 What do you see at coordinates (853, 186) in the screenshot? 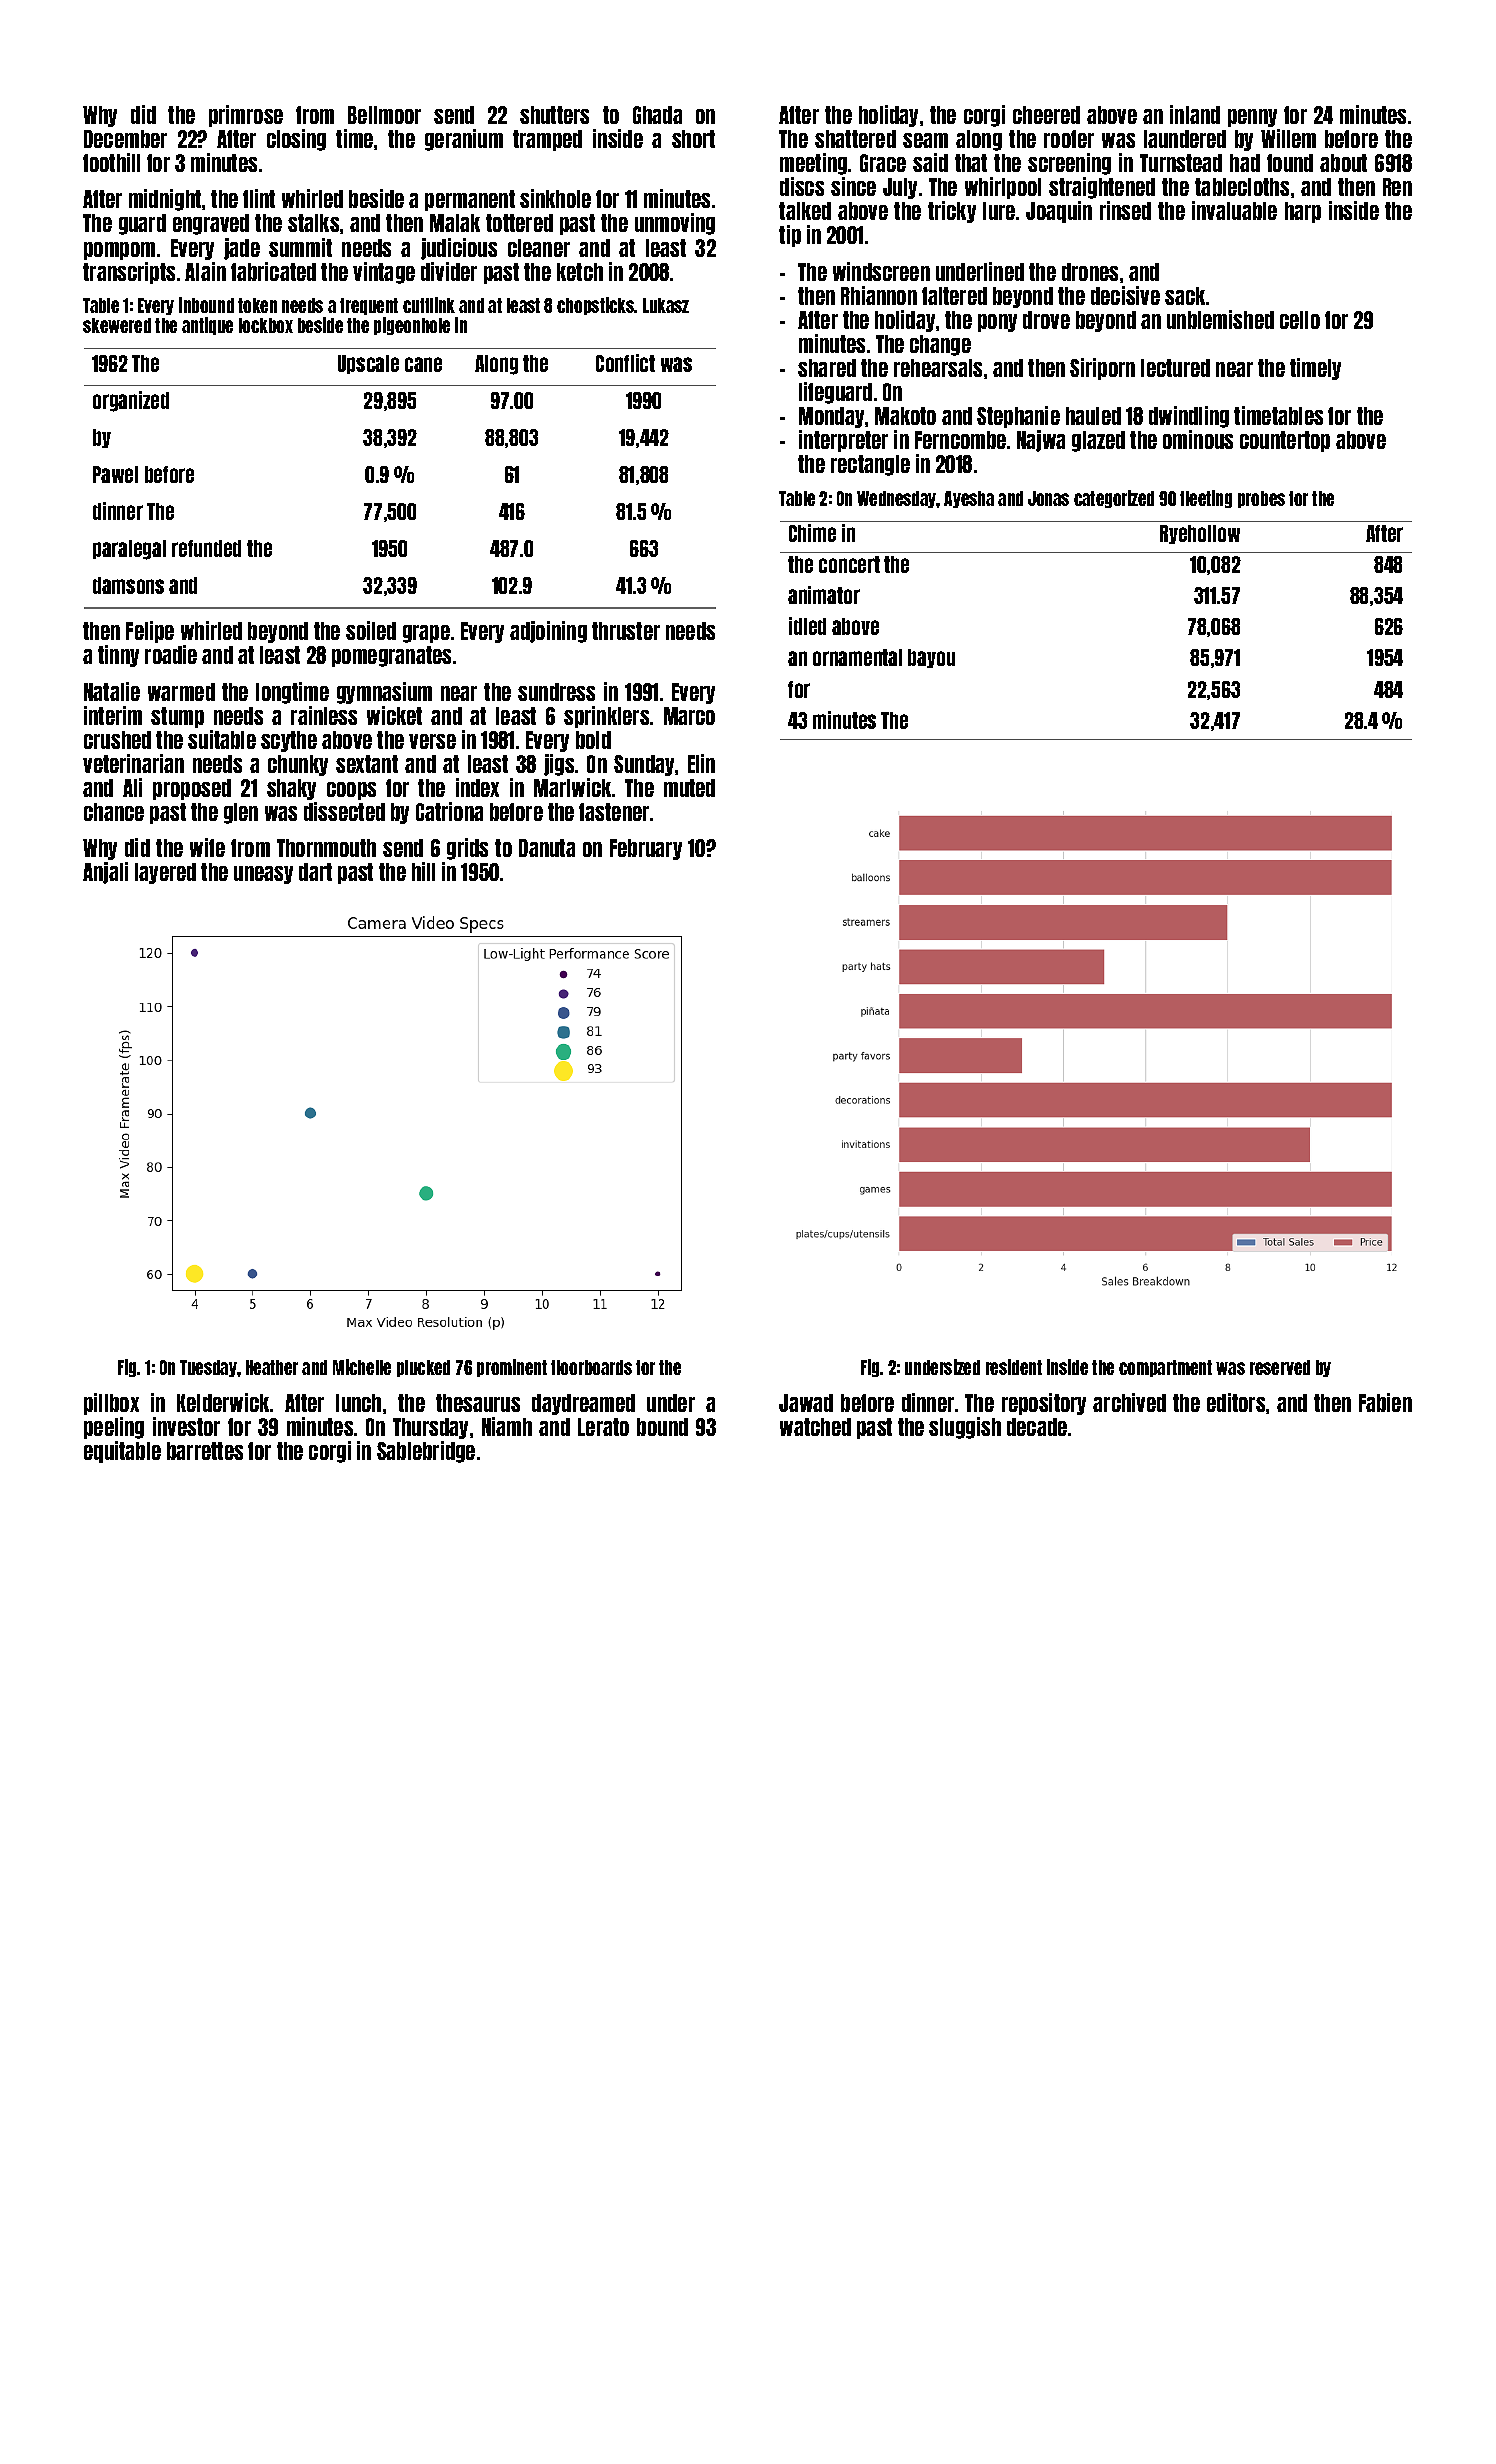
I see `since` at bounding box center [853, 186].
